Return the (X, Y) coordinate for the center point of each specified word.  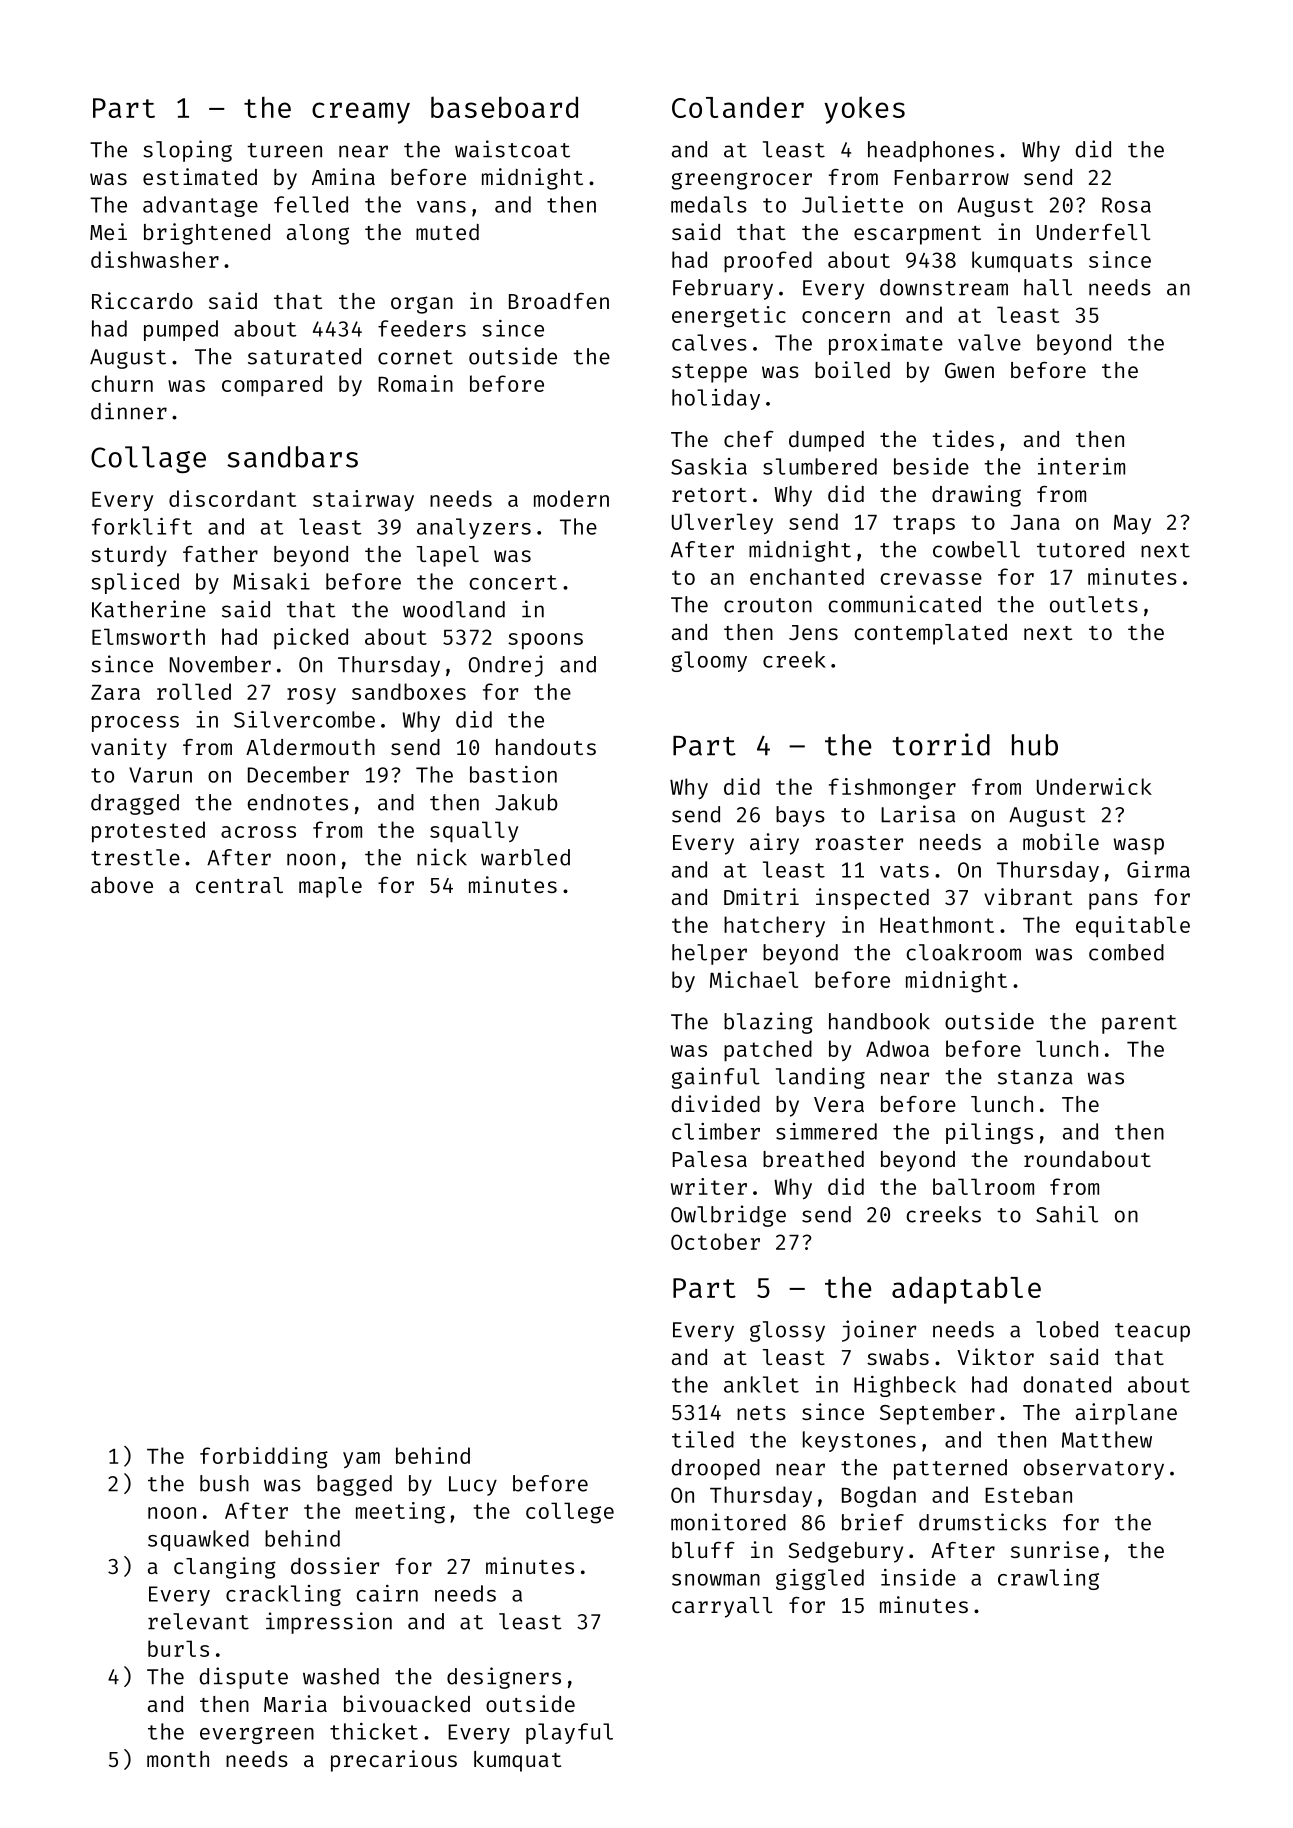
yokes (864, 110)
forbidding (264, 1458)
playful (569, 1733)
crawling (1048, 1579)
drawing (976, 496)
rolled (194, 691)
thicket (374, 1731)
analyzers (474, 528)
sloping (187, 151)
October (715, 1241)
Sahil (1067, 1214)
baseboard (504, 107)
